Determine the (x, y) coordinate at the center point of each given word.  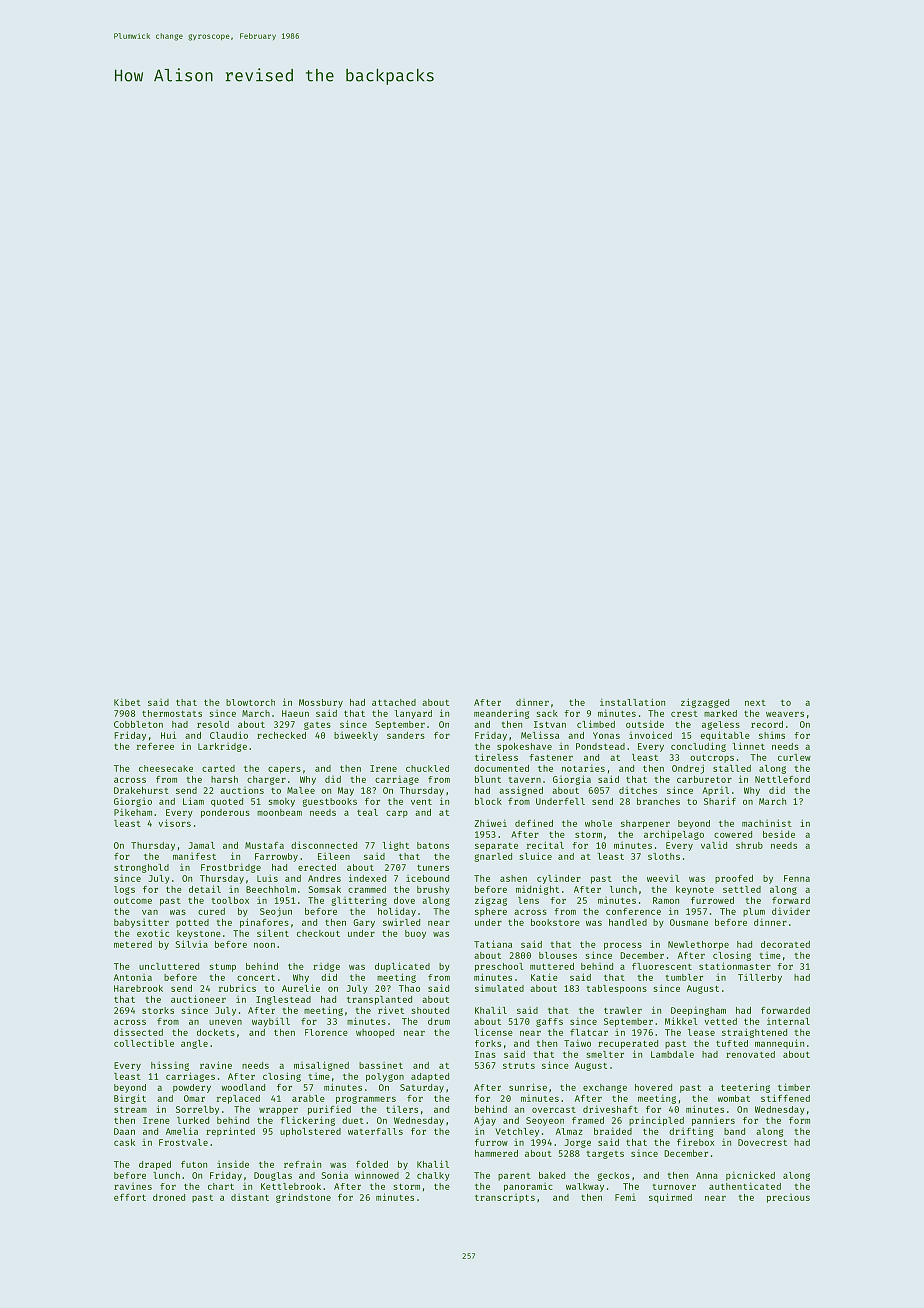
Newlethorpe (698, 945)
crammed (367, 889)
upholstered (310, 1132)
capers (284, 770)
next (755, 703)
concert (256, 977)
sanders (406, 735)
